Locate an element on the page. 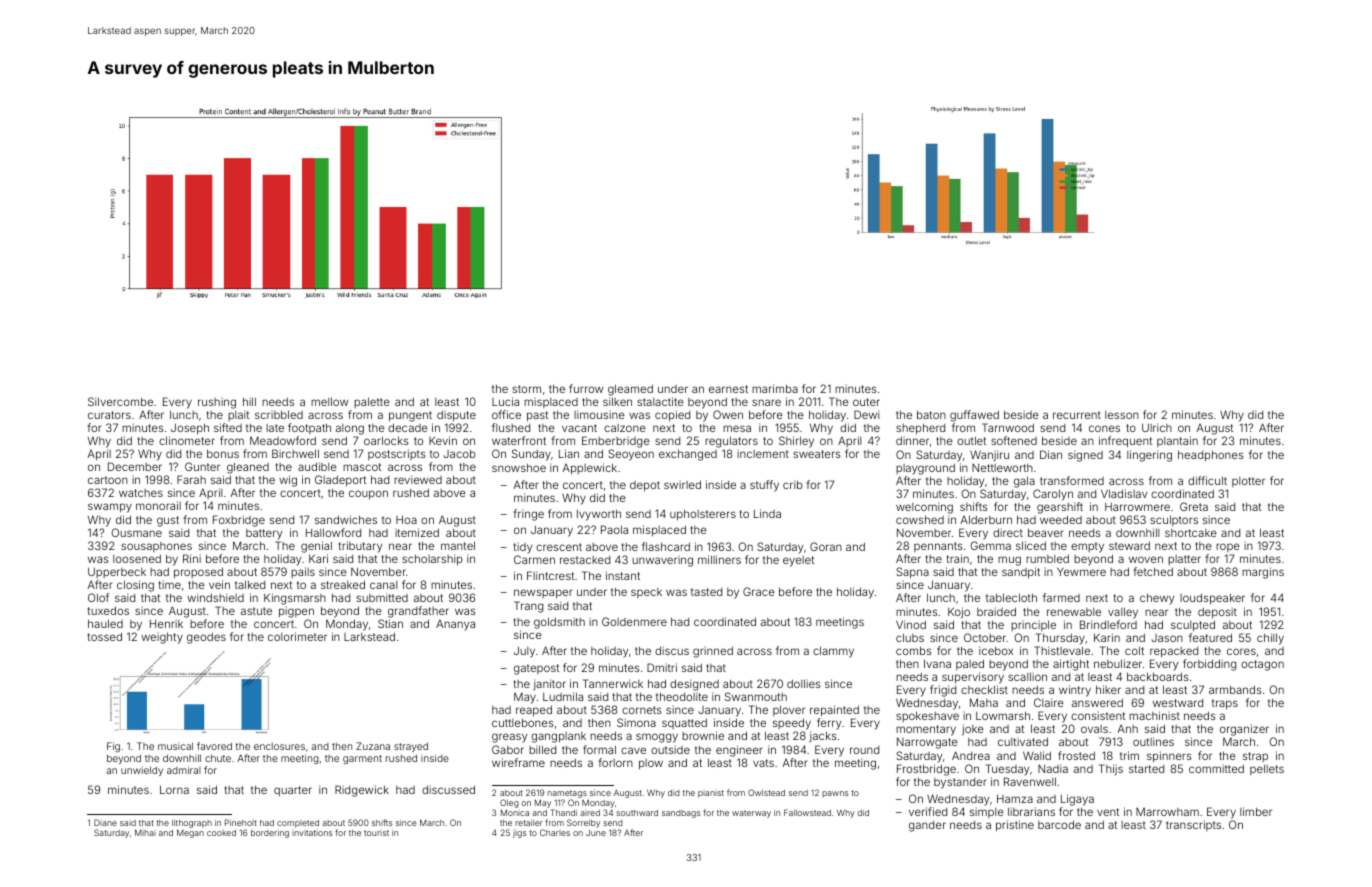 The image size is (1372, 887). clubs is located at coordinates (910, 637).
